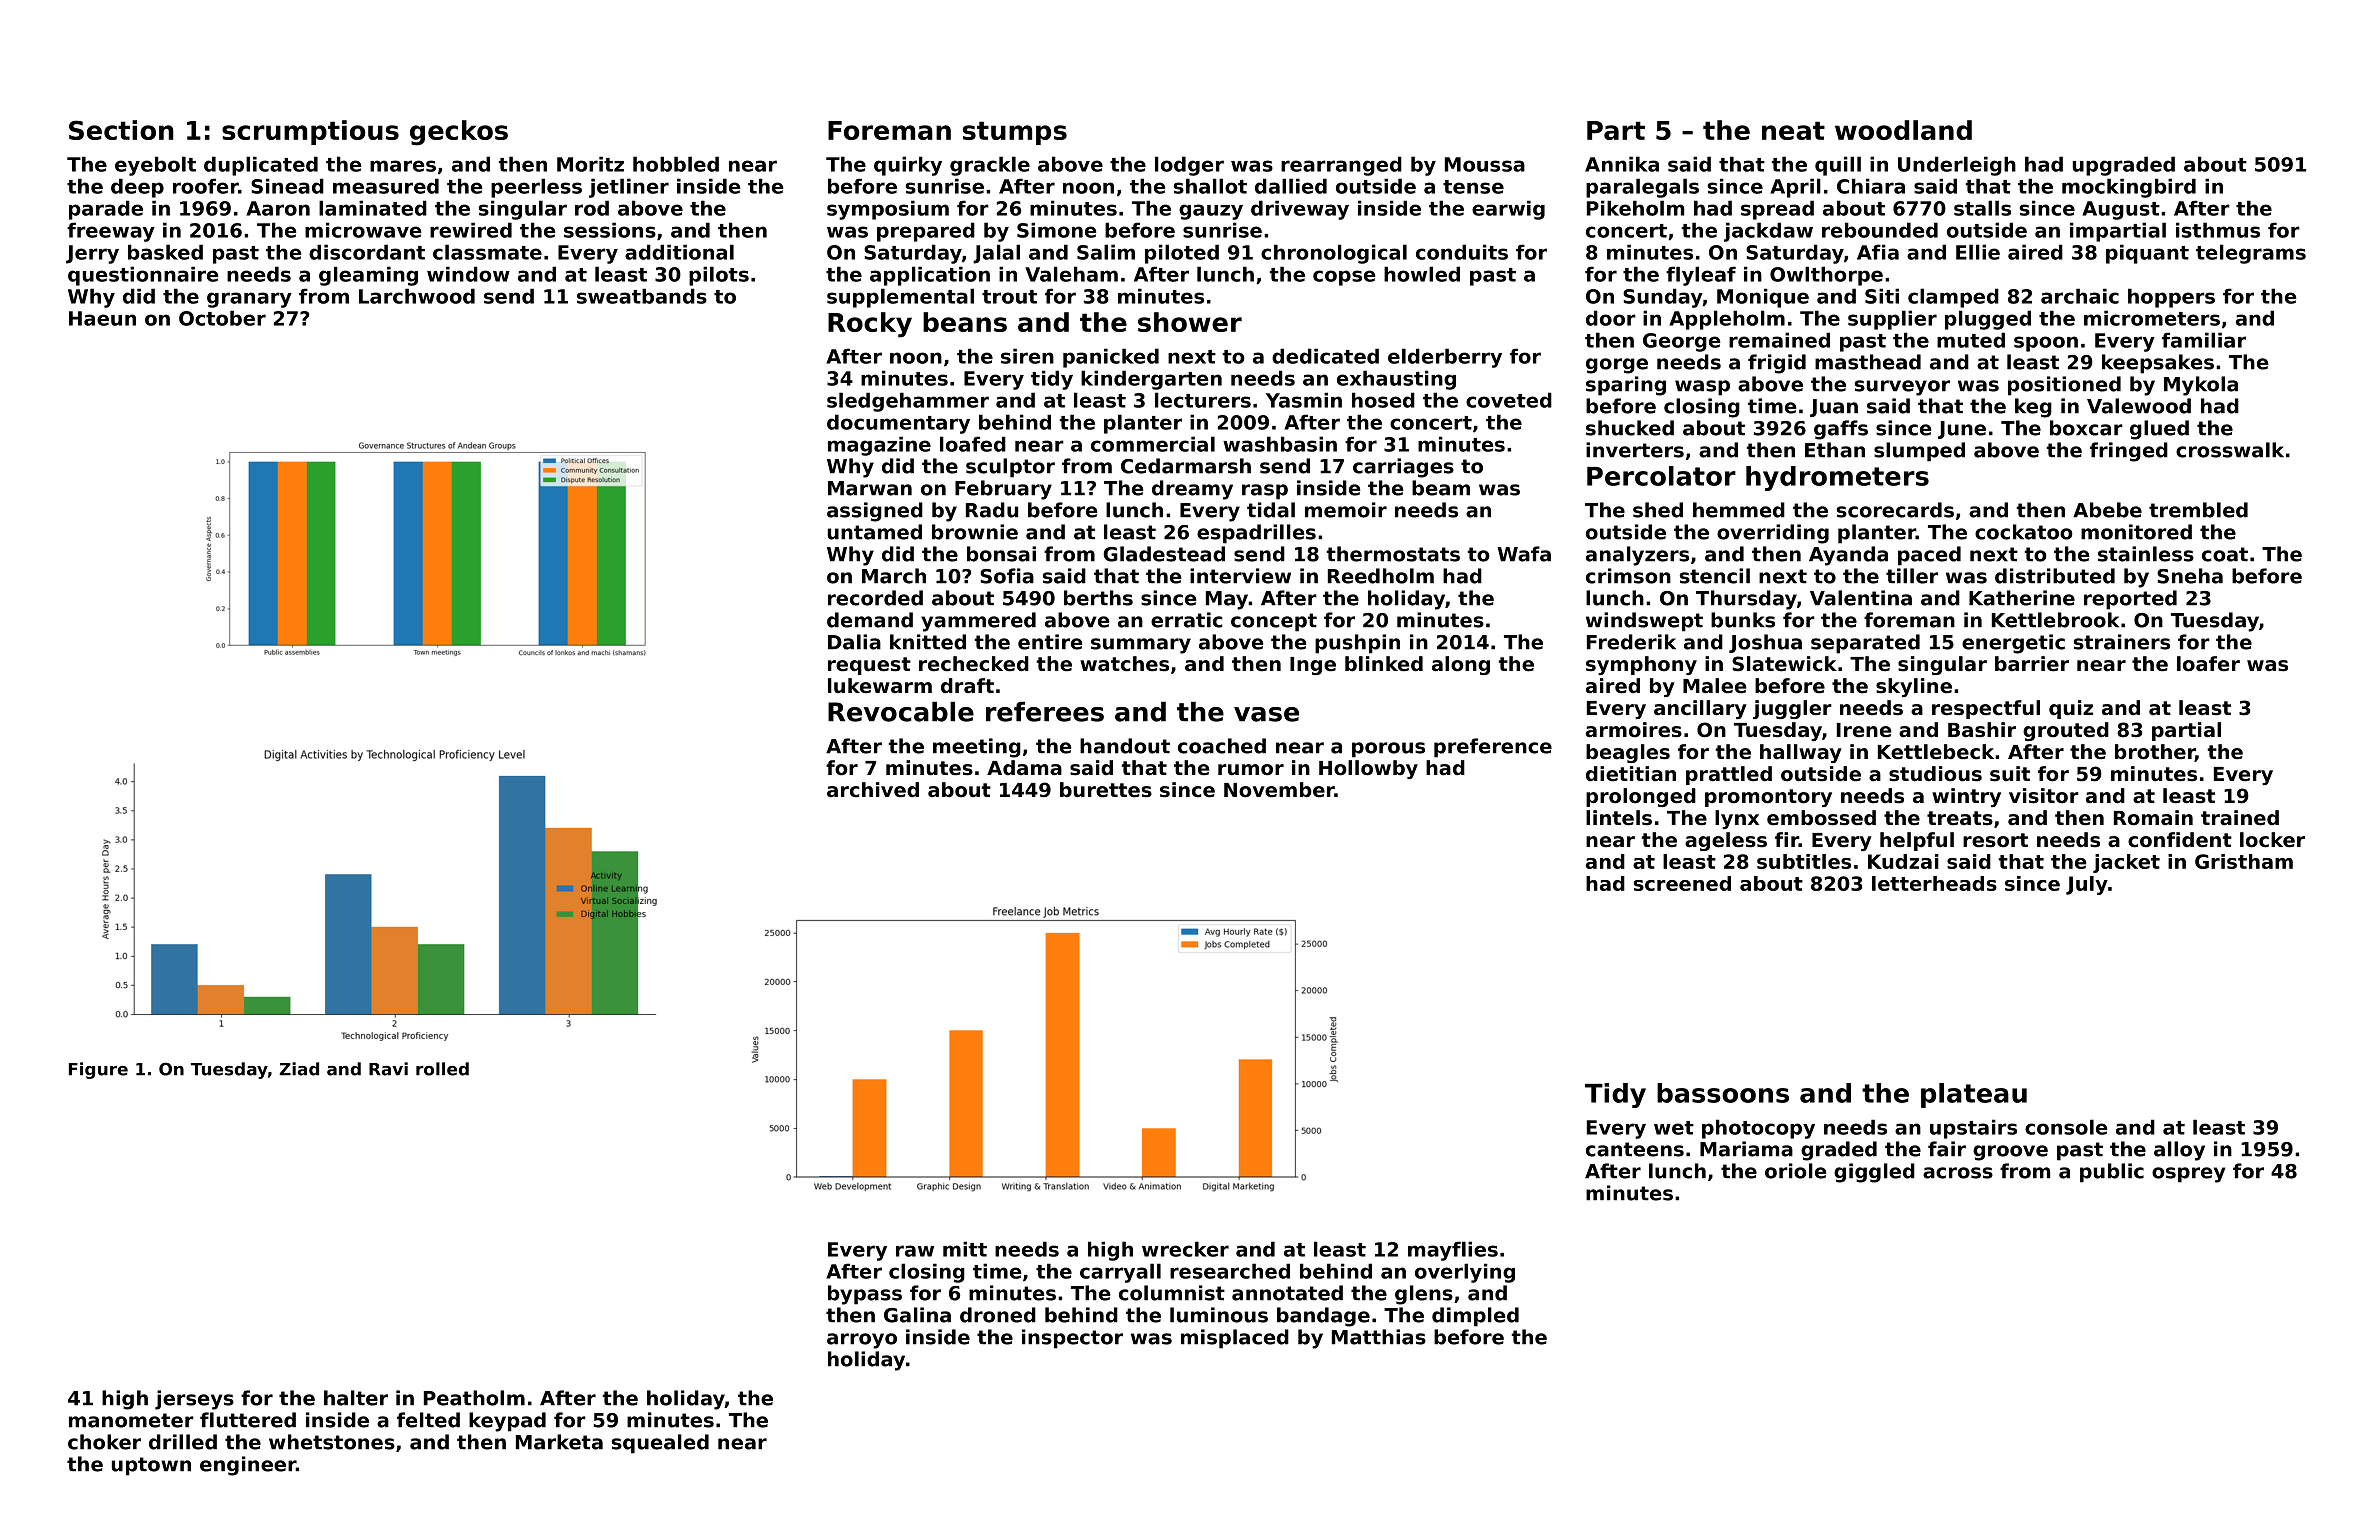  What do you see at coordinates (121, 130) in the page?
I see `Section` at bounding box center [121, 130].
